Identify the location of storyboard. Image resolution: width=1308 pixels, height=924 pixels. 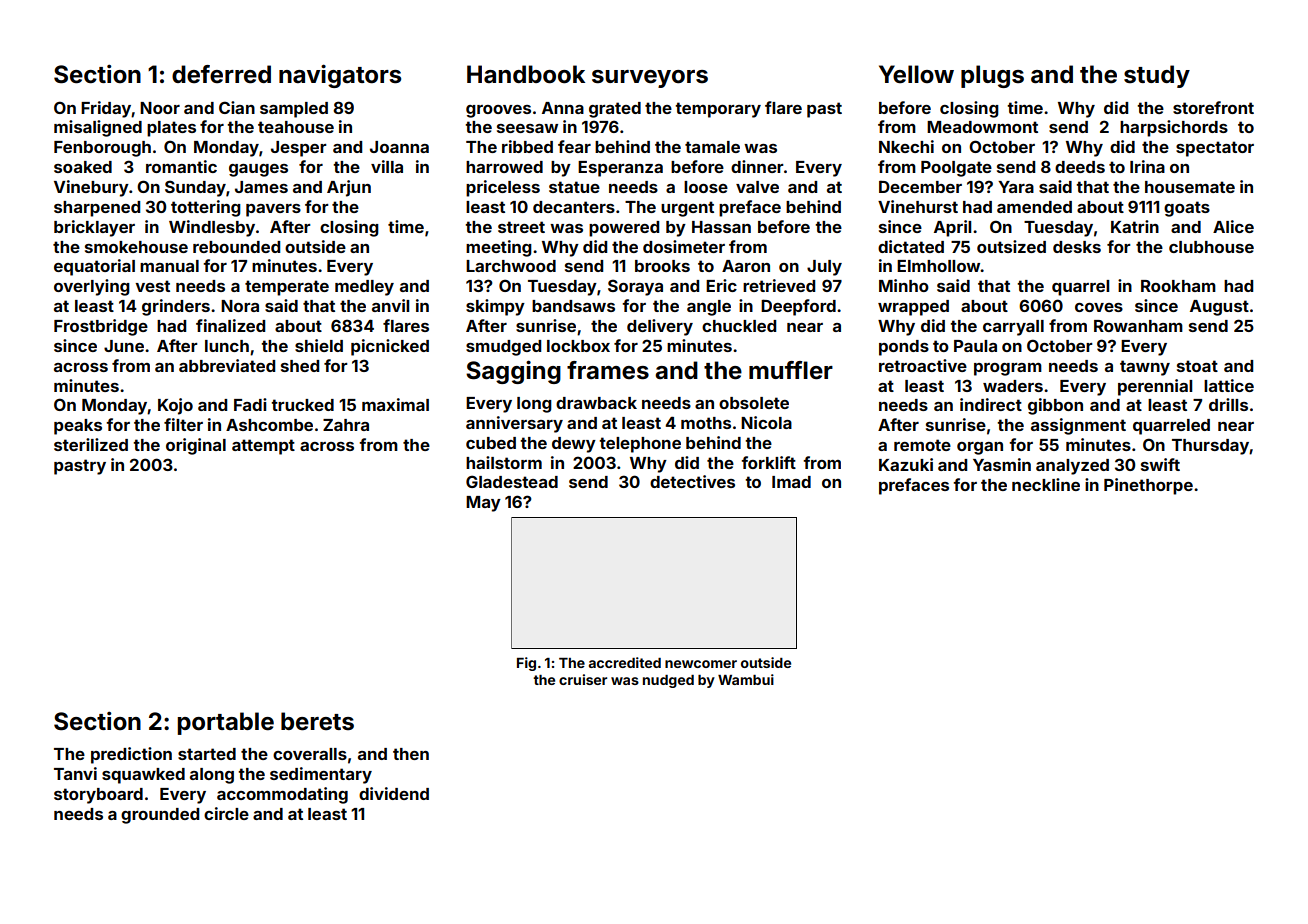
(98, 796).
